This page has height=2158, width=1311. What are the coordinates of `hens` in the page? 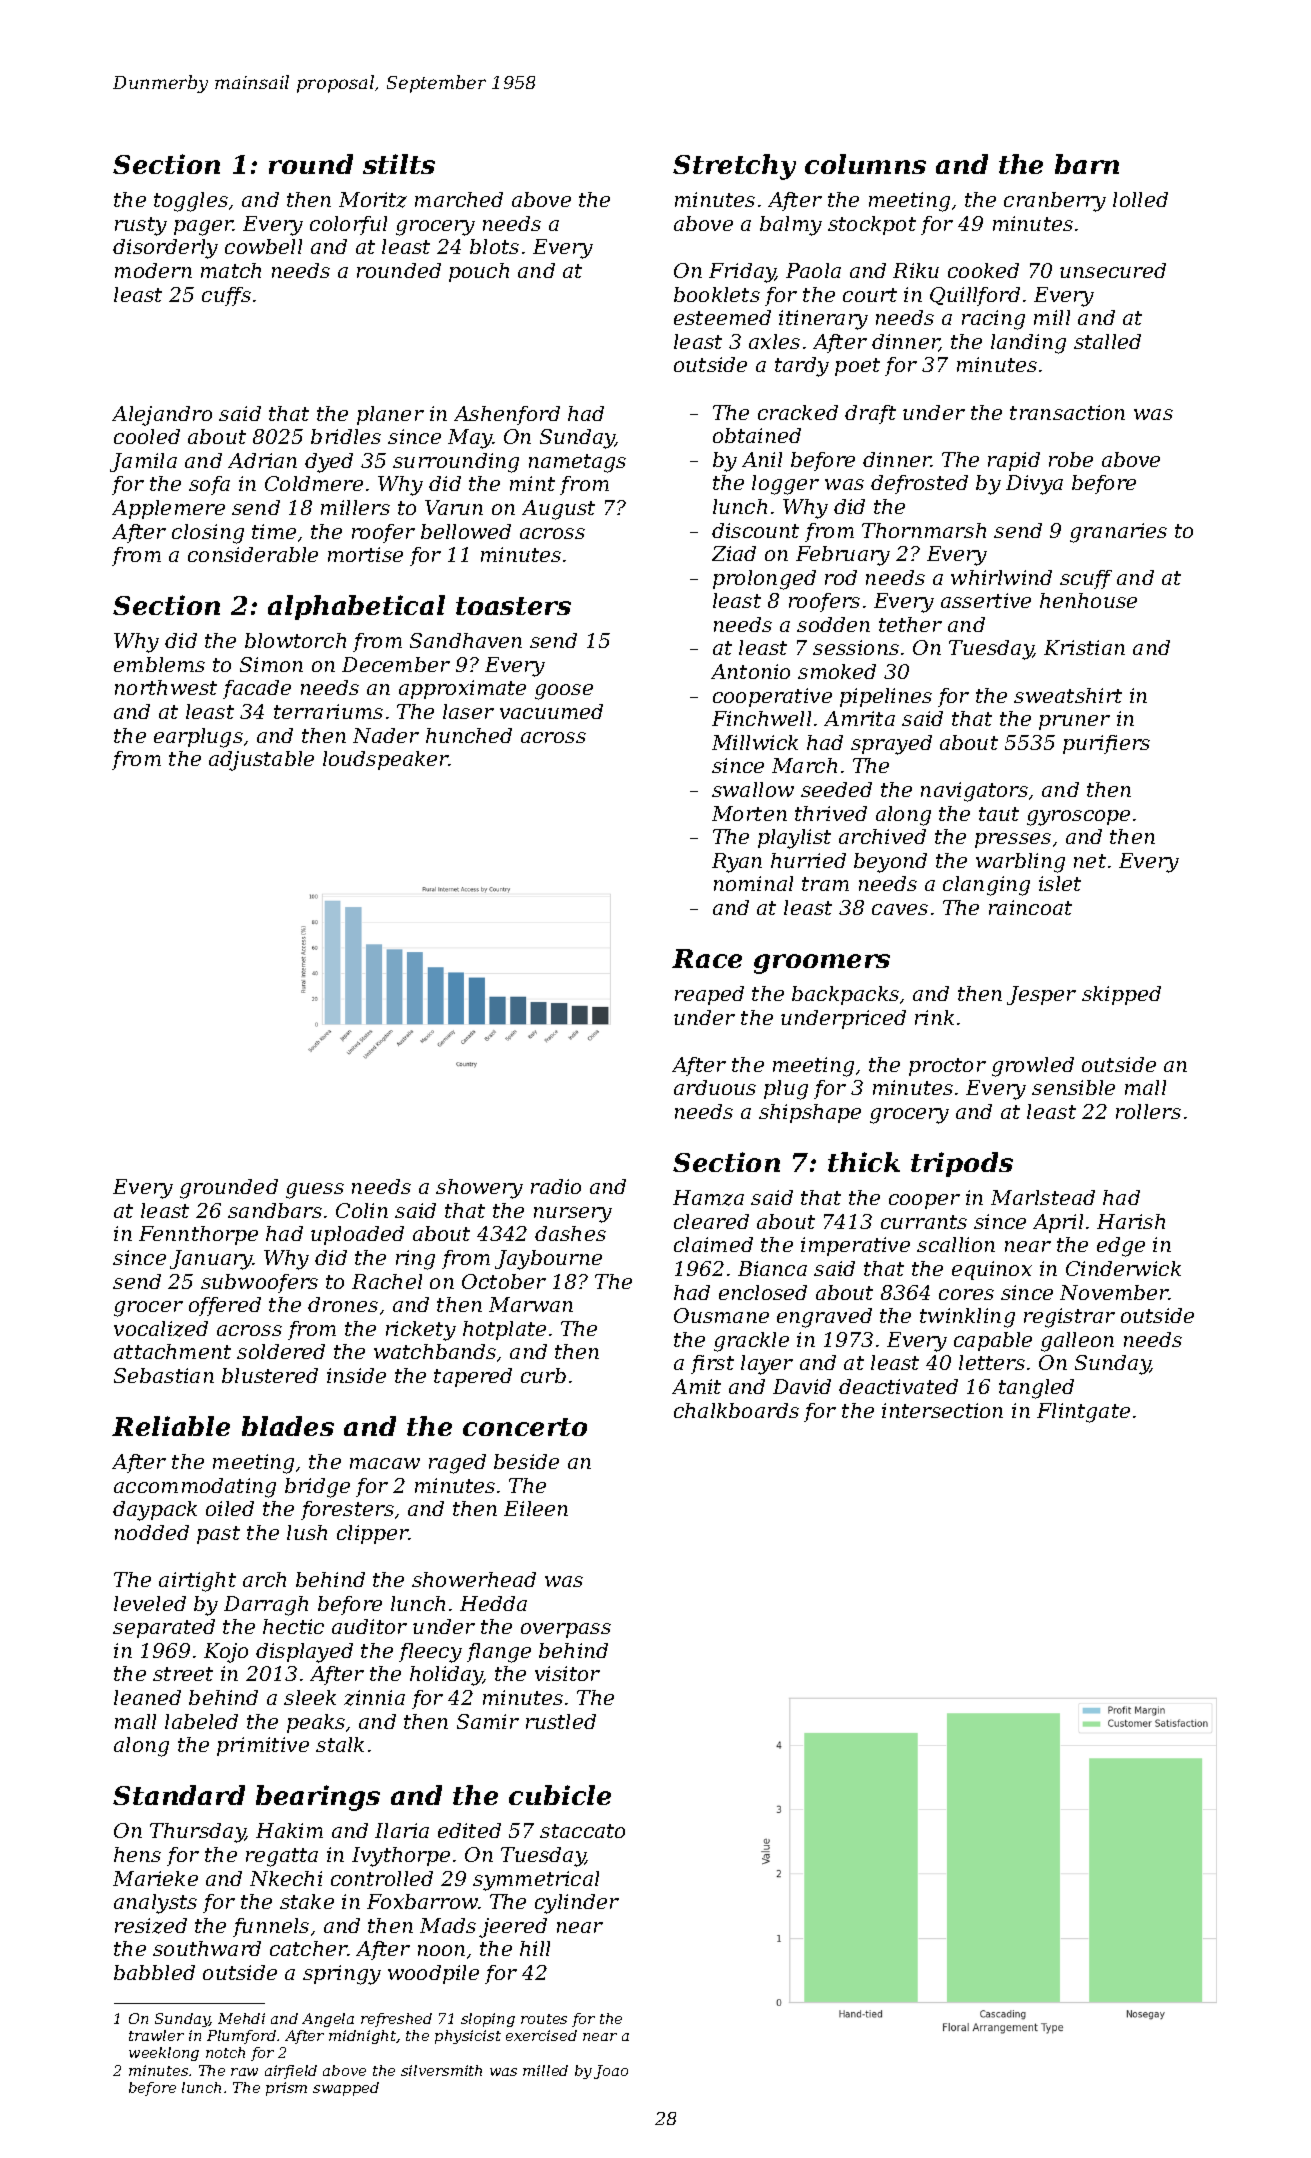 It's located at (137, 1854).
